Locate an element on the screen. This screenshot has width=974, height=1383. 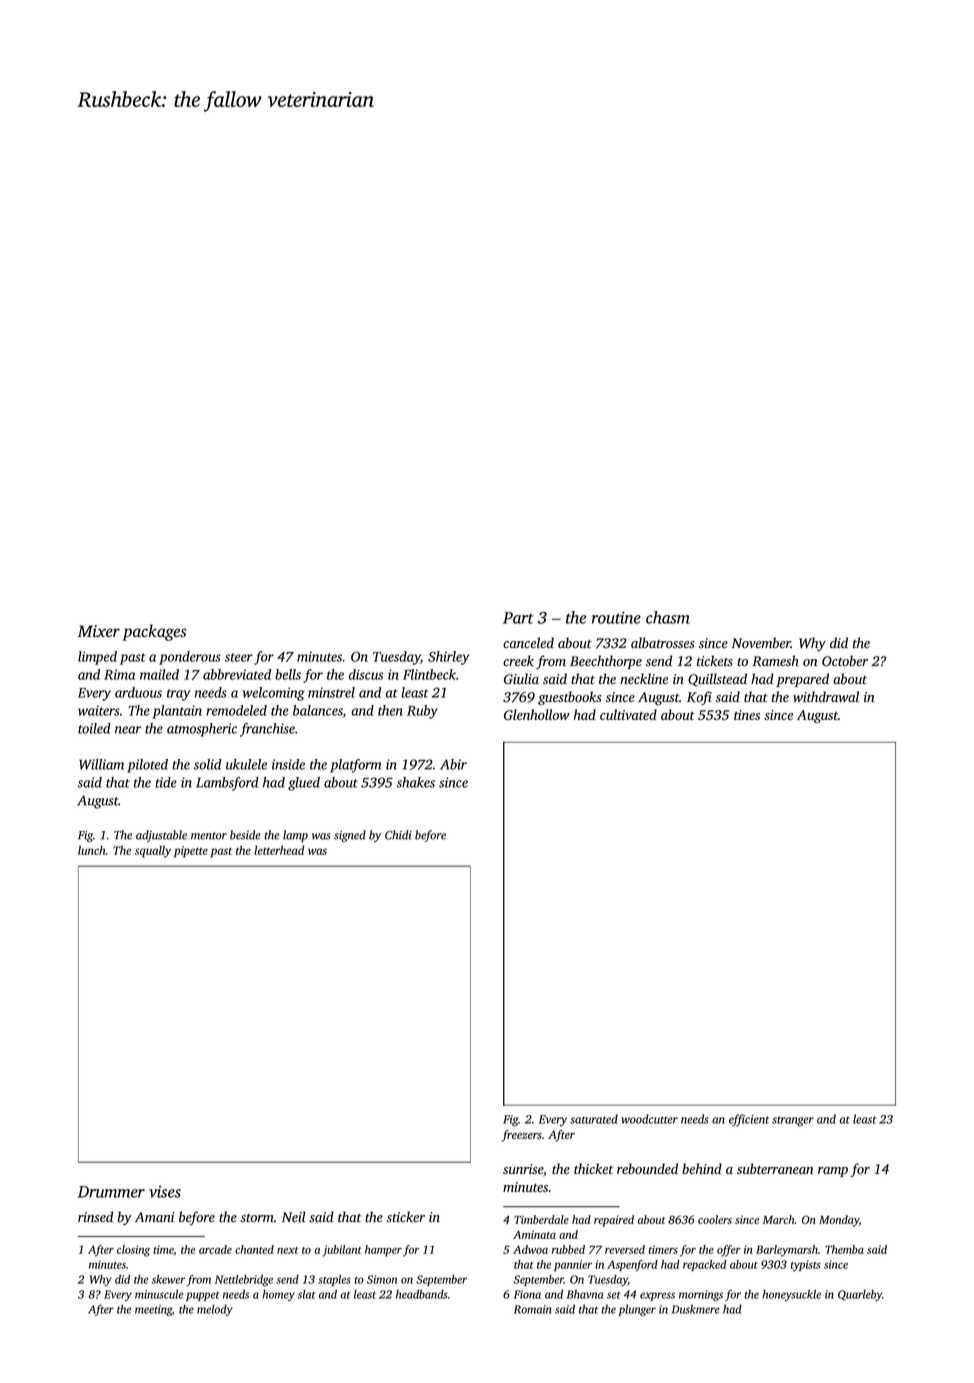
Kofi is located at coordinates (699, 698).
